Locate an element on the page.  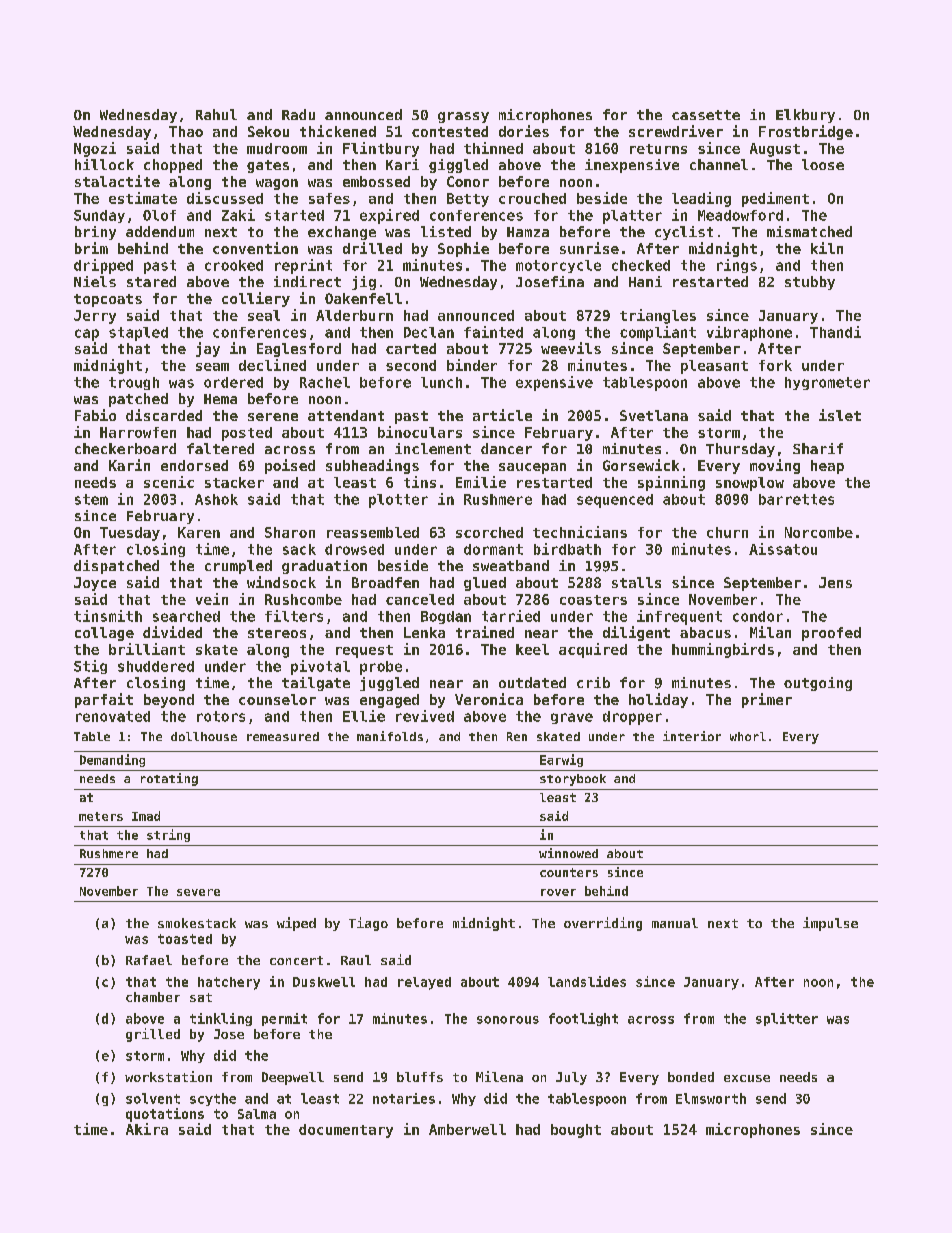
lunch is located at coordinates (441, 382).
